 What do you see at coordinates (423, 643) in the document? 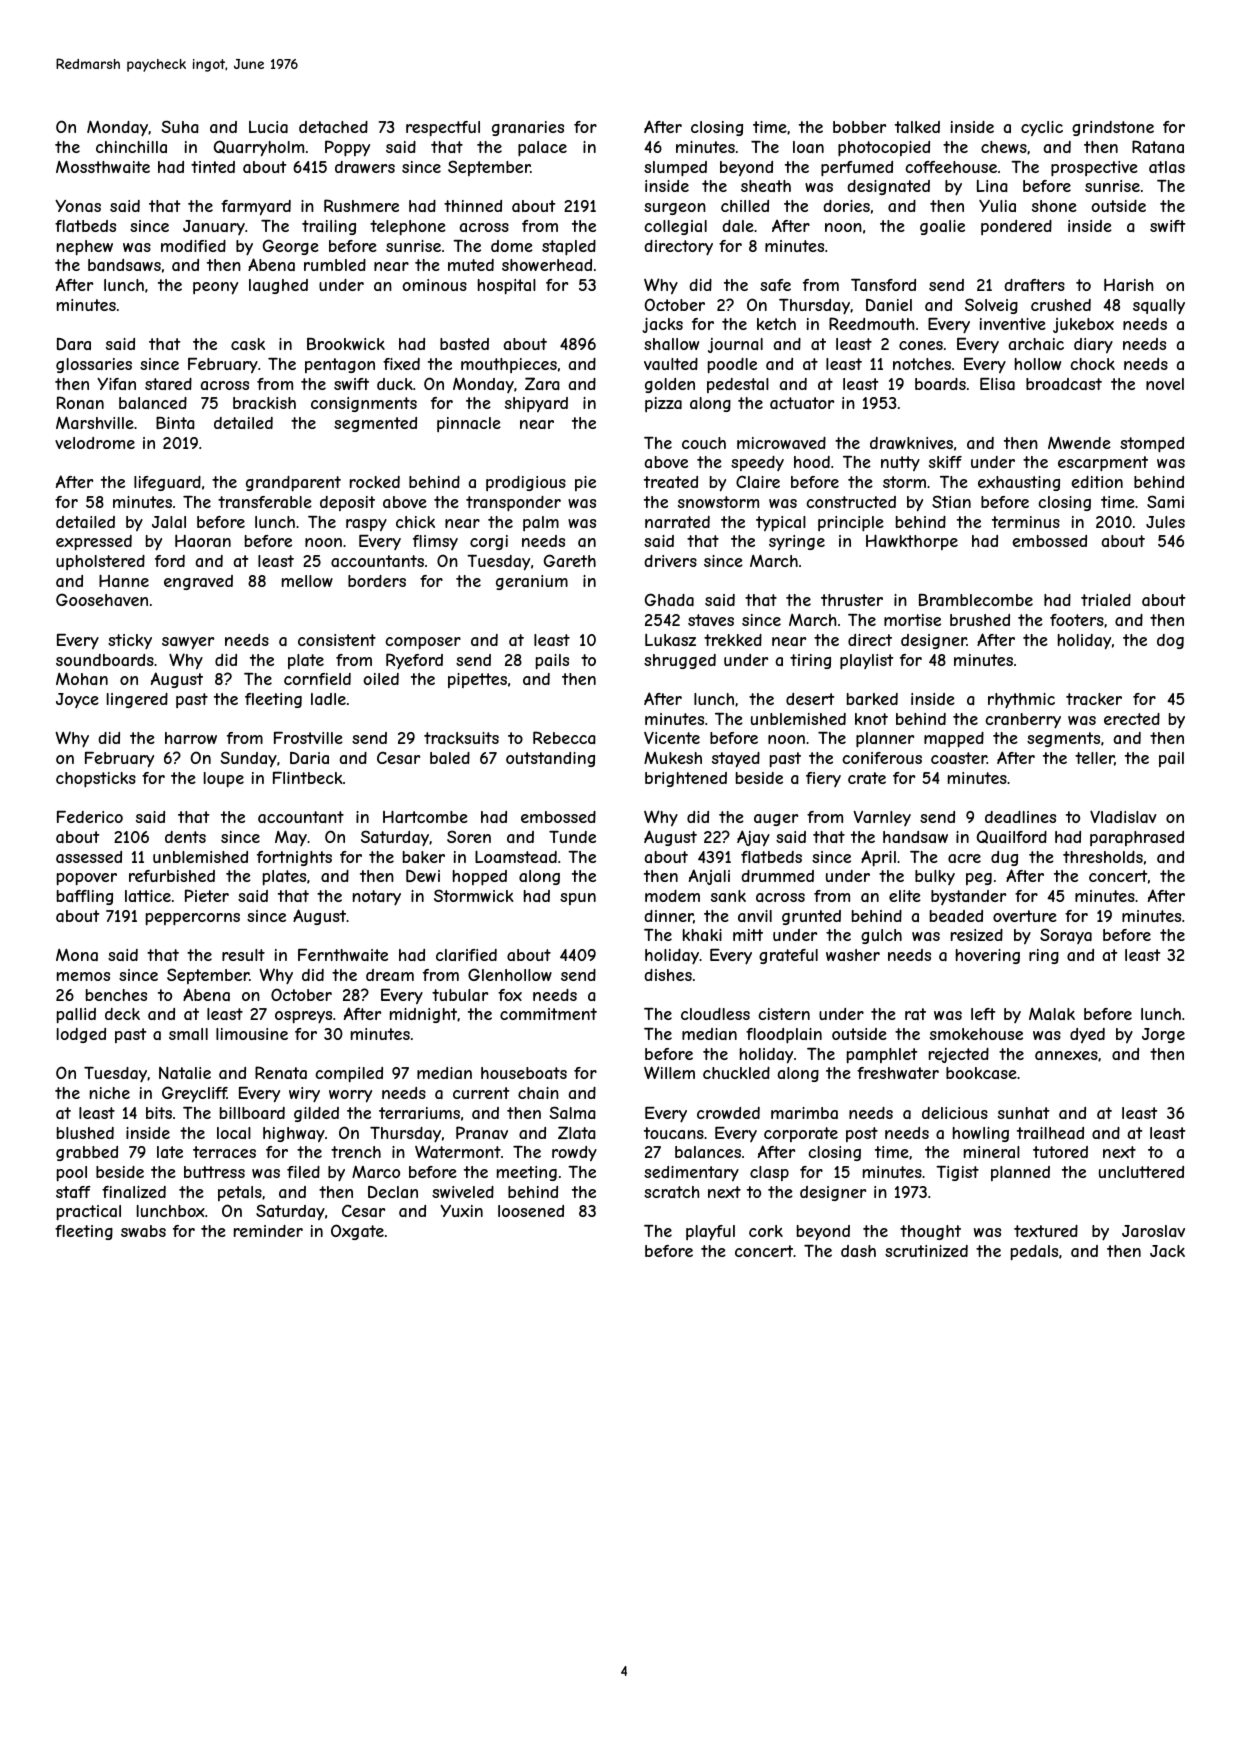
I see `composer` at bounding box center [423, 643].
